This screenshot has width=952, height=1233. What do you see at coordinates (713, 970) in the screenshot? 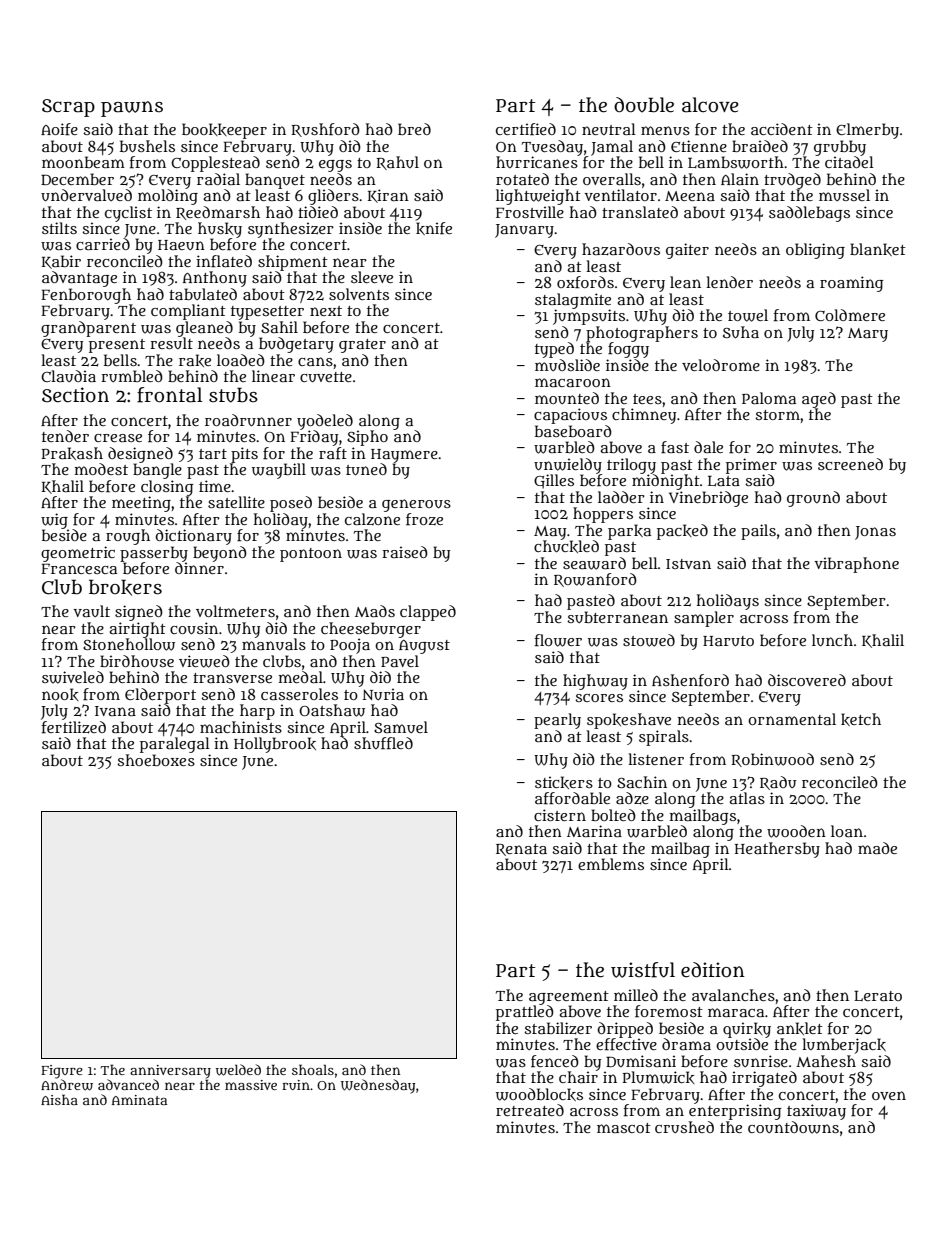
I see `edition` at bounding box center [713, 970].
